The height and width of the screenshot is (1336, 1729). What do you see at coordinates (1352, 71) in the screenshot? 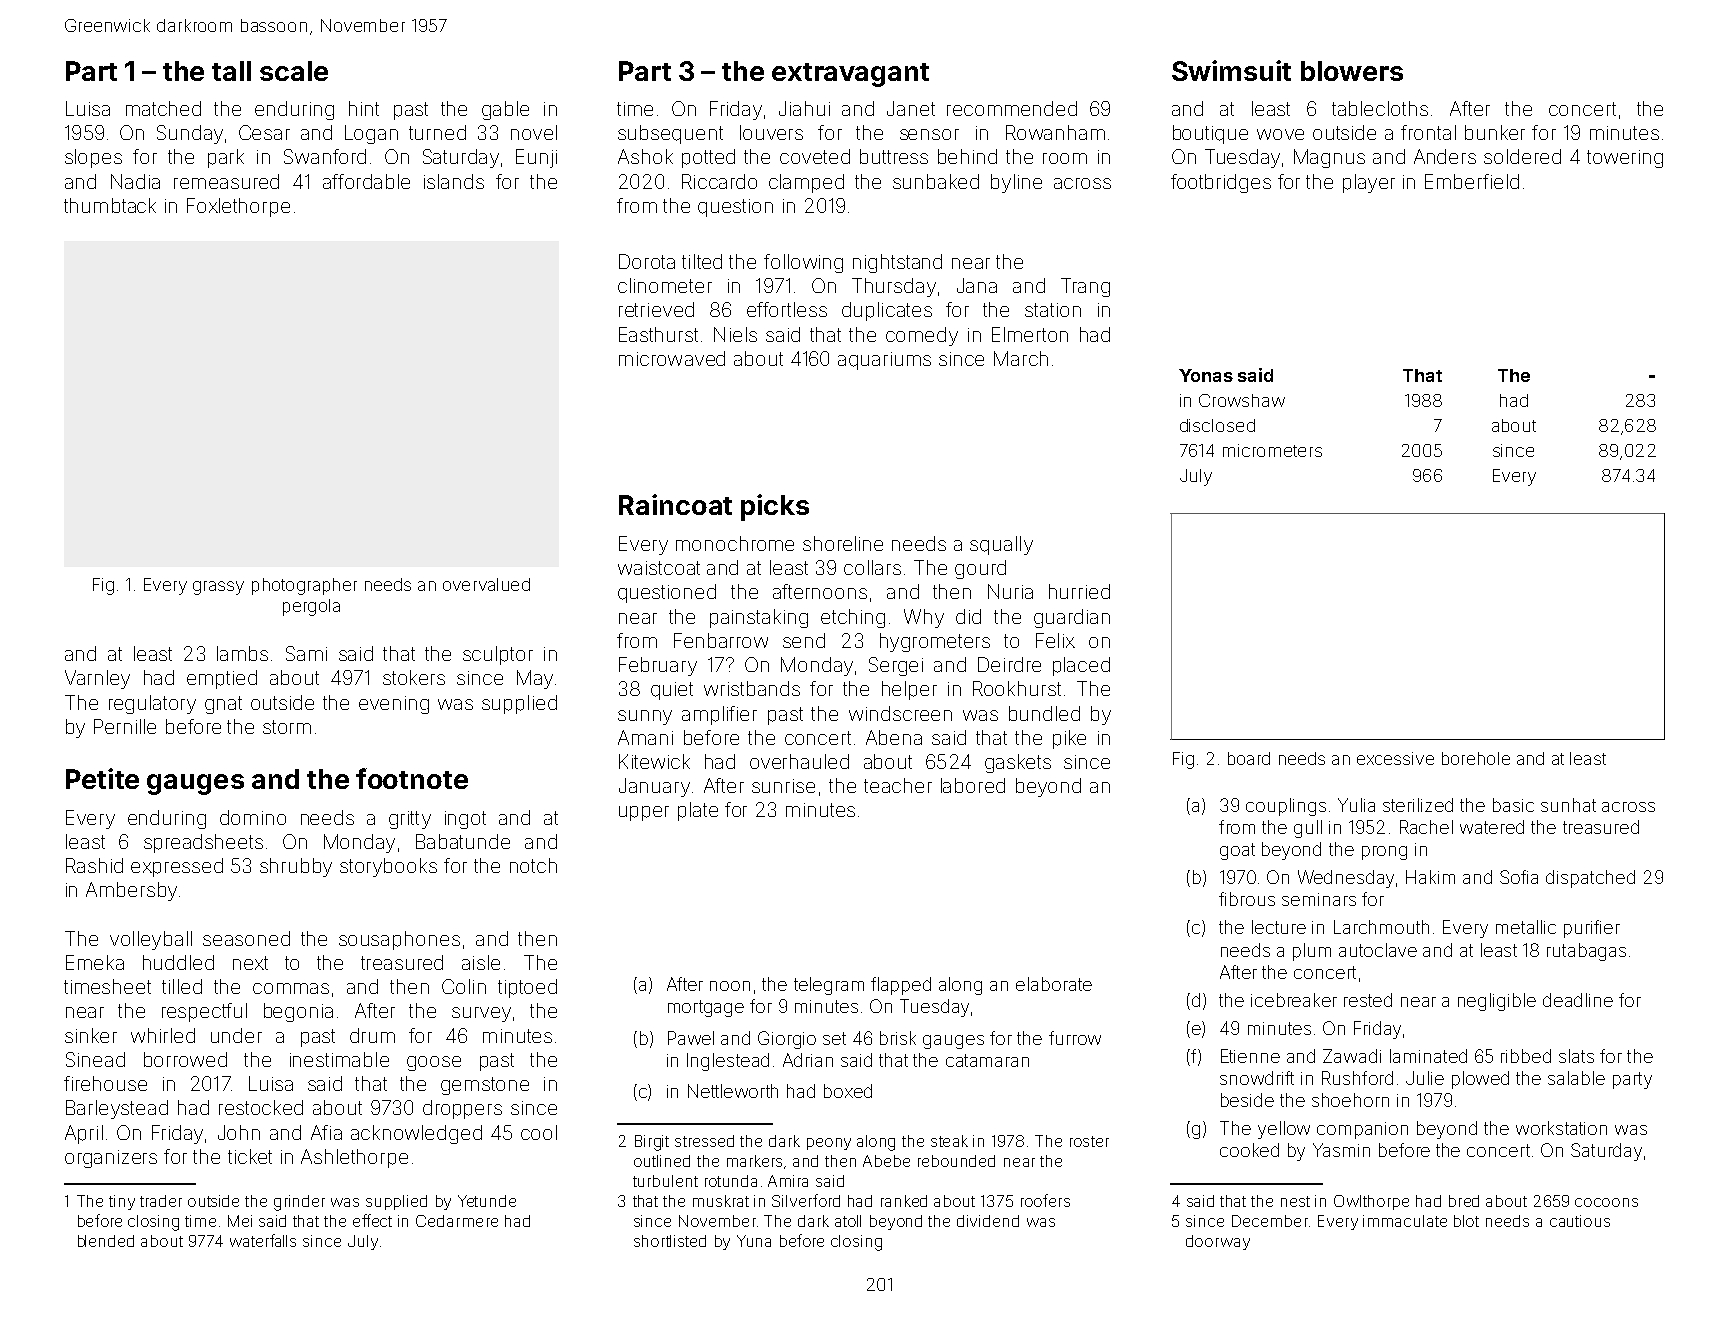
I see `blowers` at bounding box center [1352, 71].
